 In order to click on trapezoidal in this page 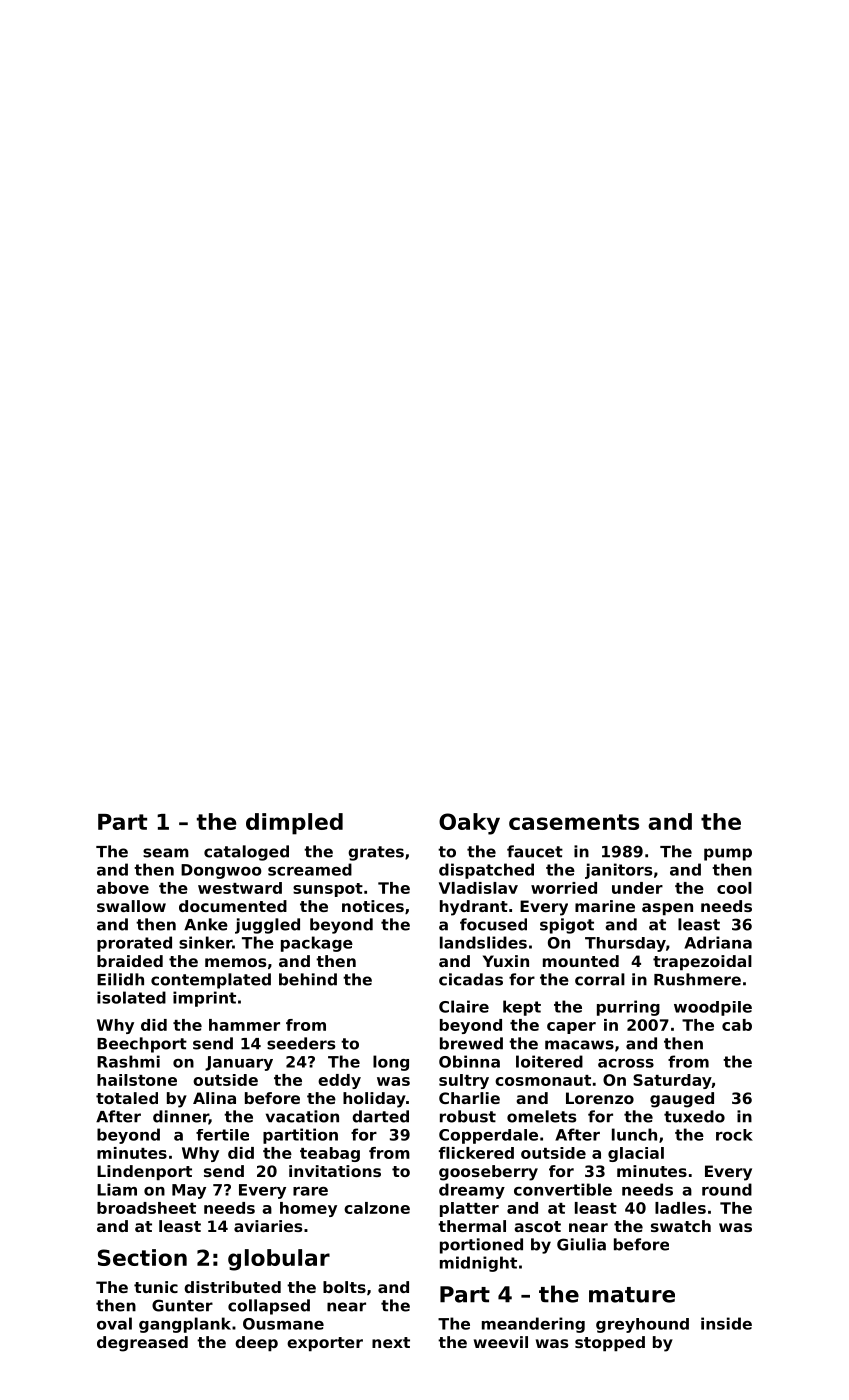, I will do `click(702, 963)`.
